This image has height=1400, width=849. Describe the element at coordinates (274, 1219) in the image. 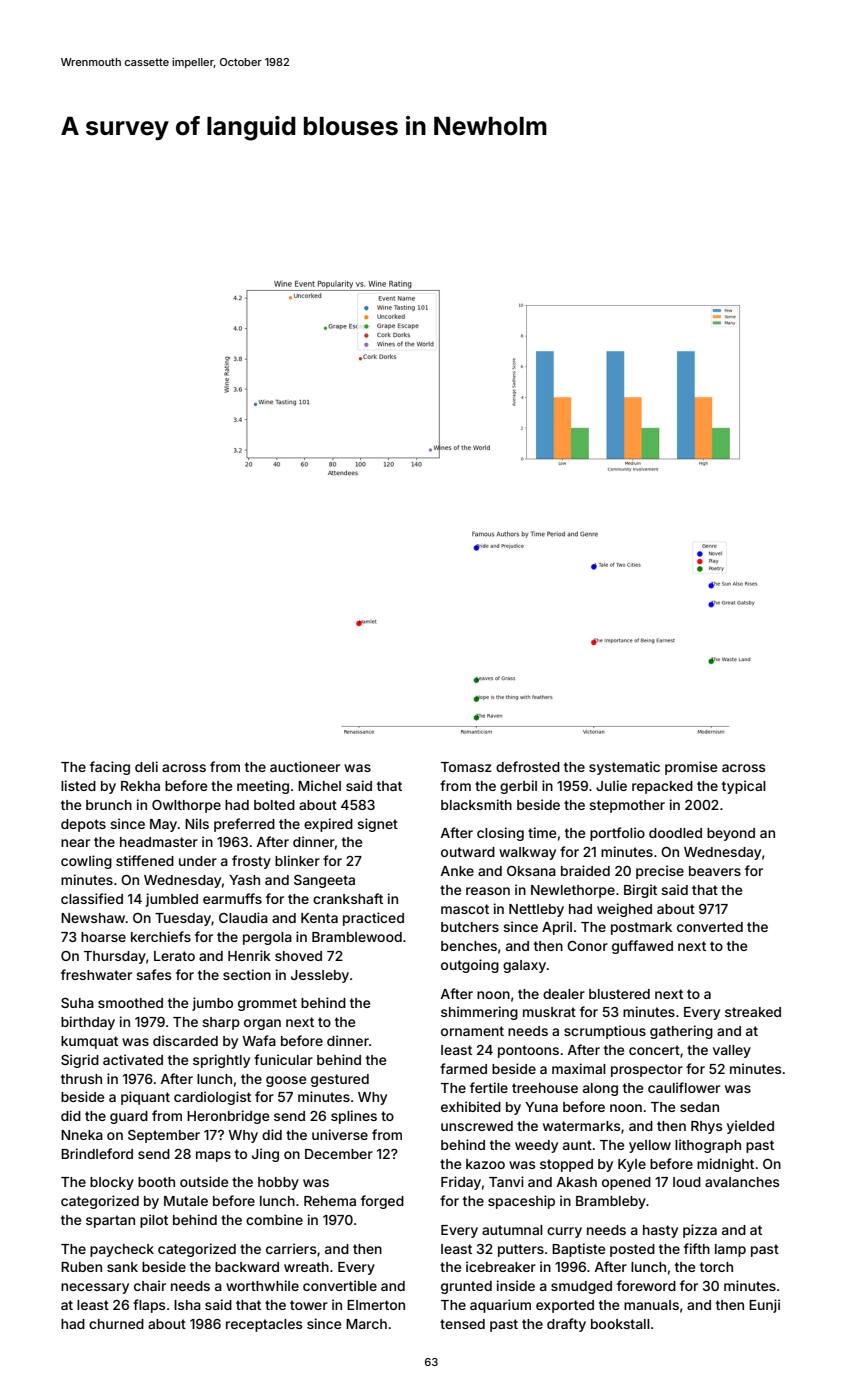

I see `combine` at that location.
